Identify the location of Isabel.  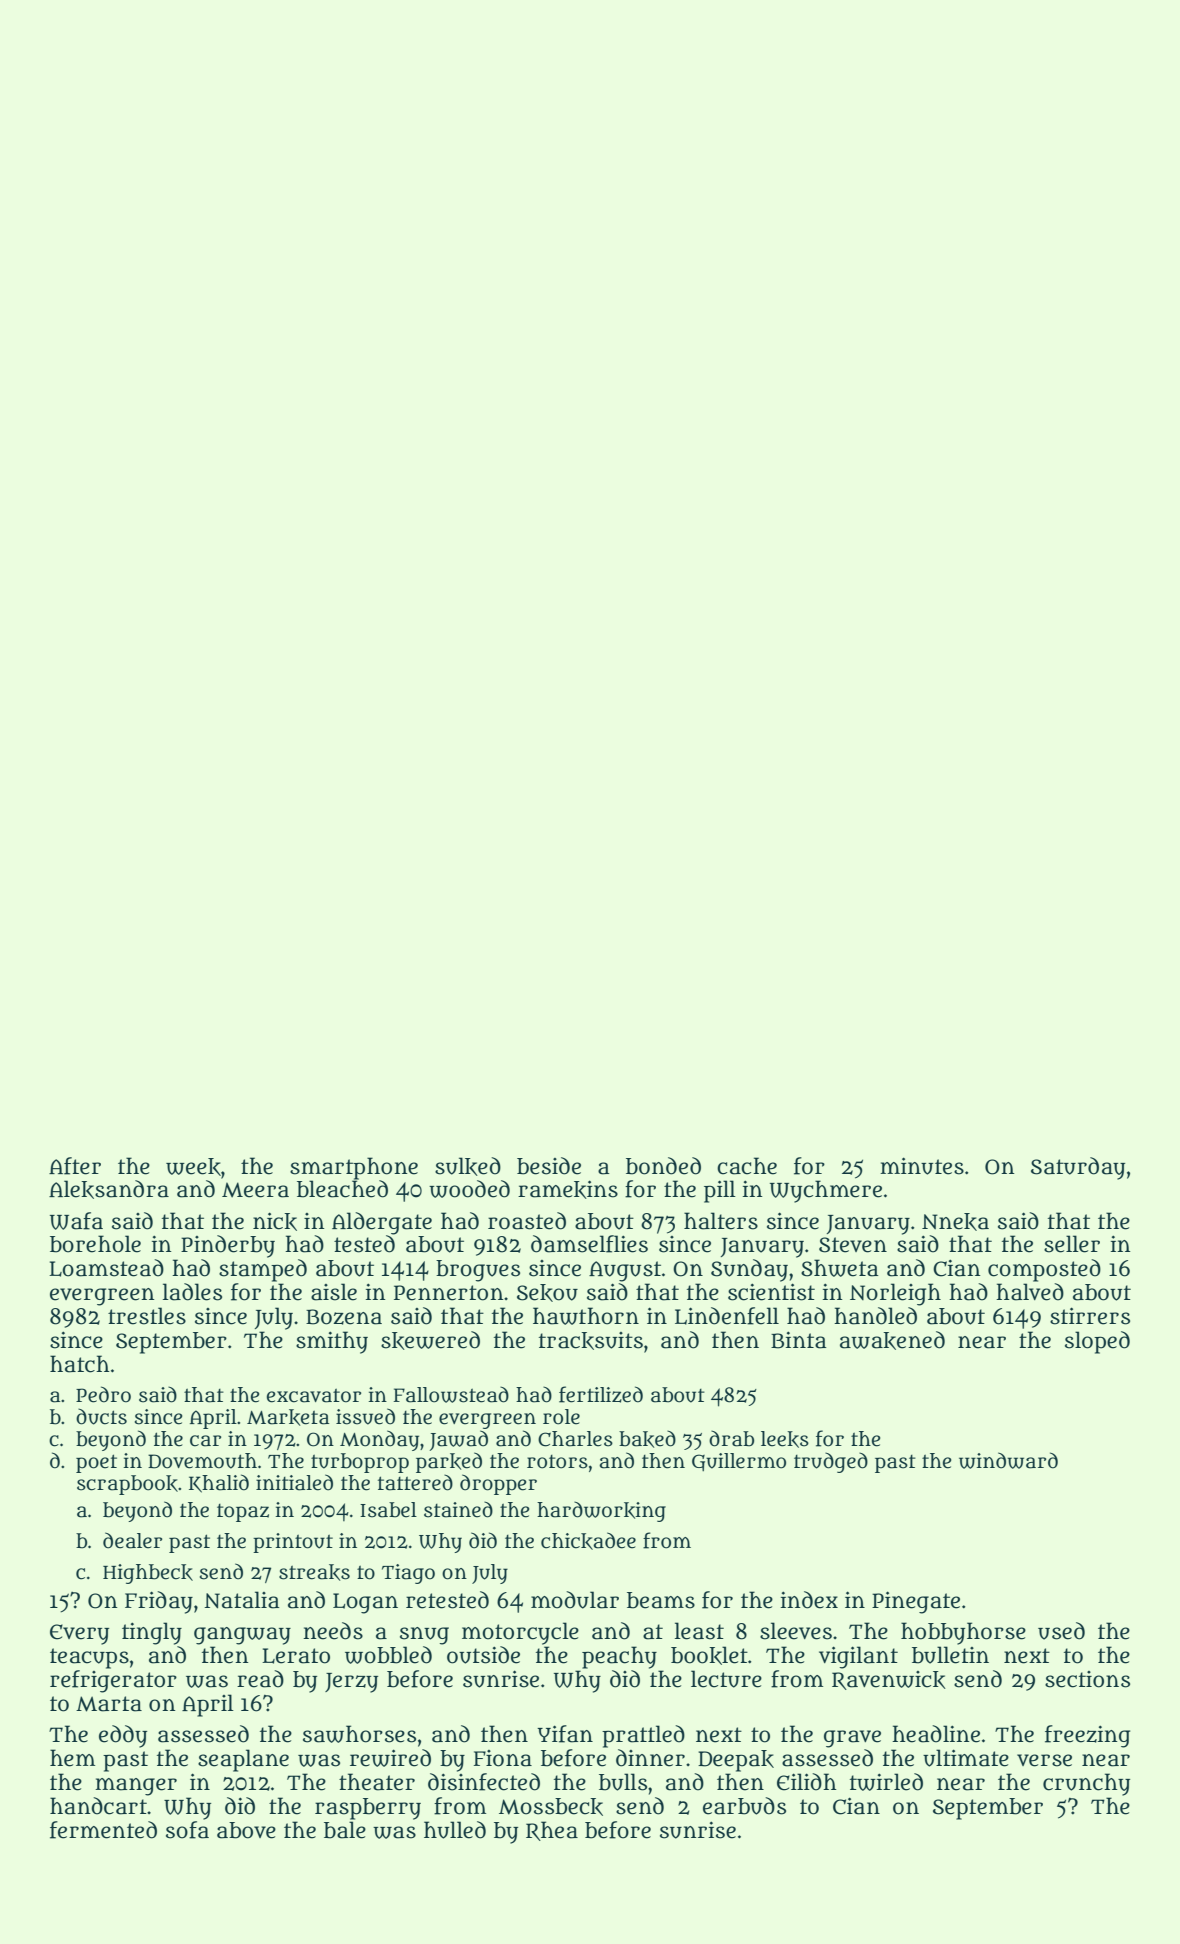
(388, 1510).
